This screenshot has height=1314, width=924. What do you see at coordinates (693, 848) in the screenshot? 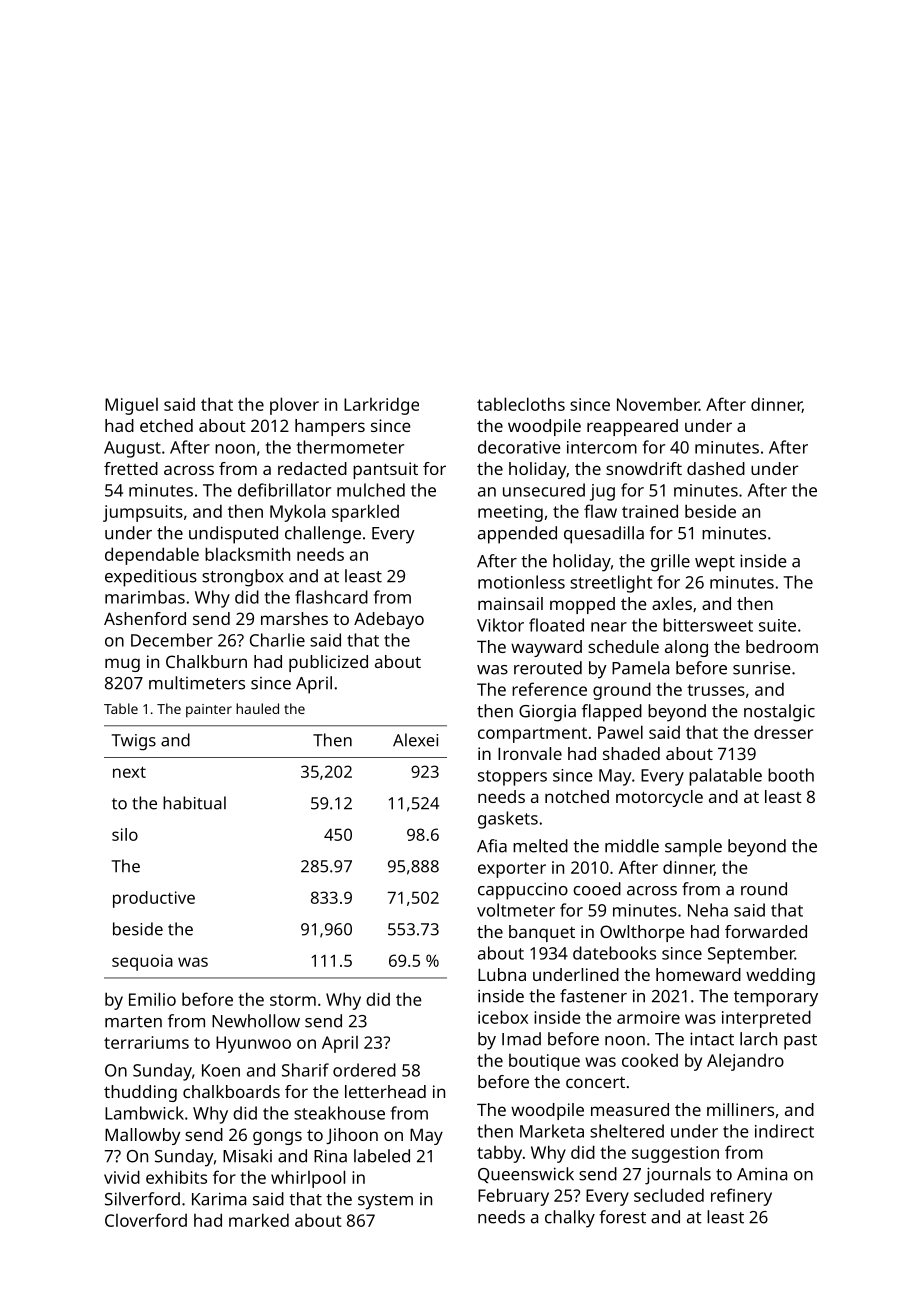
I see `sample` at bounding box center [693, 848].
